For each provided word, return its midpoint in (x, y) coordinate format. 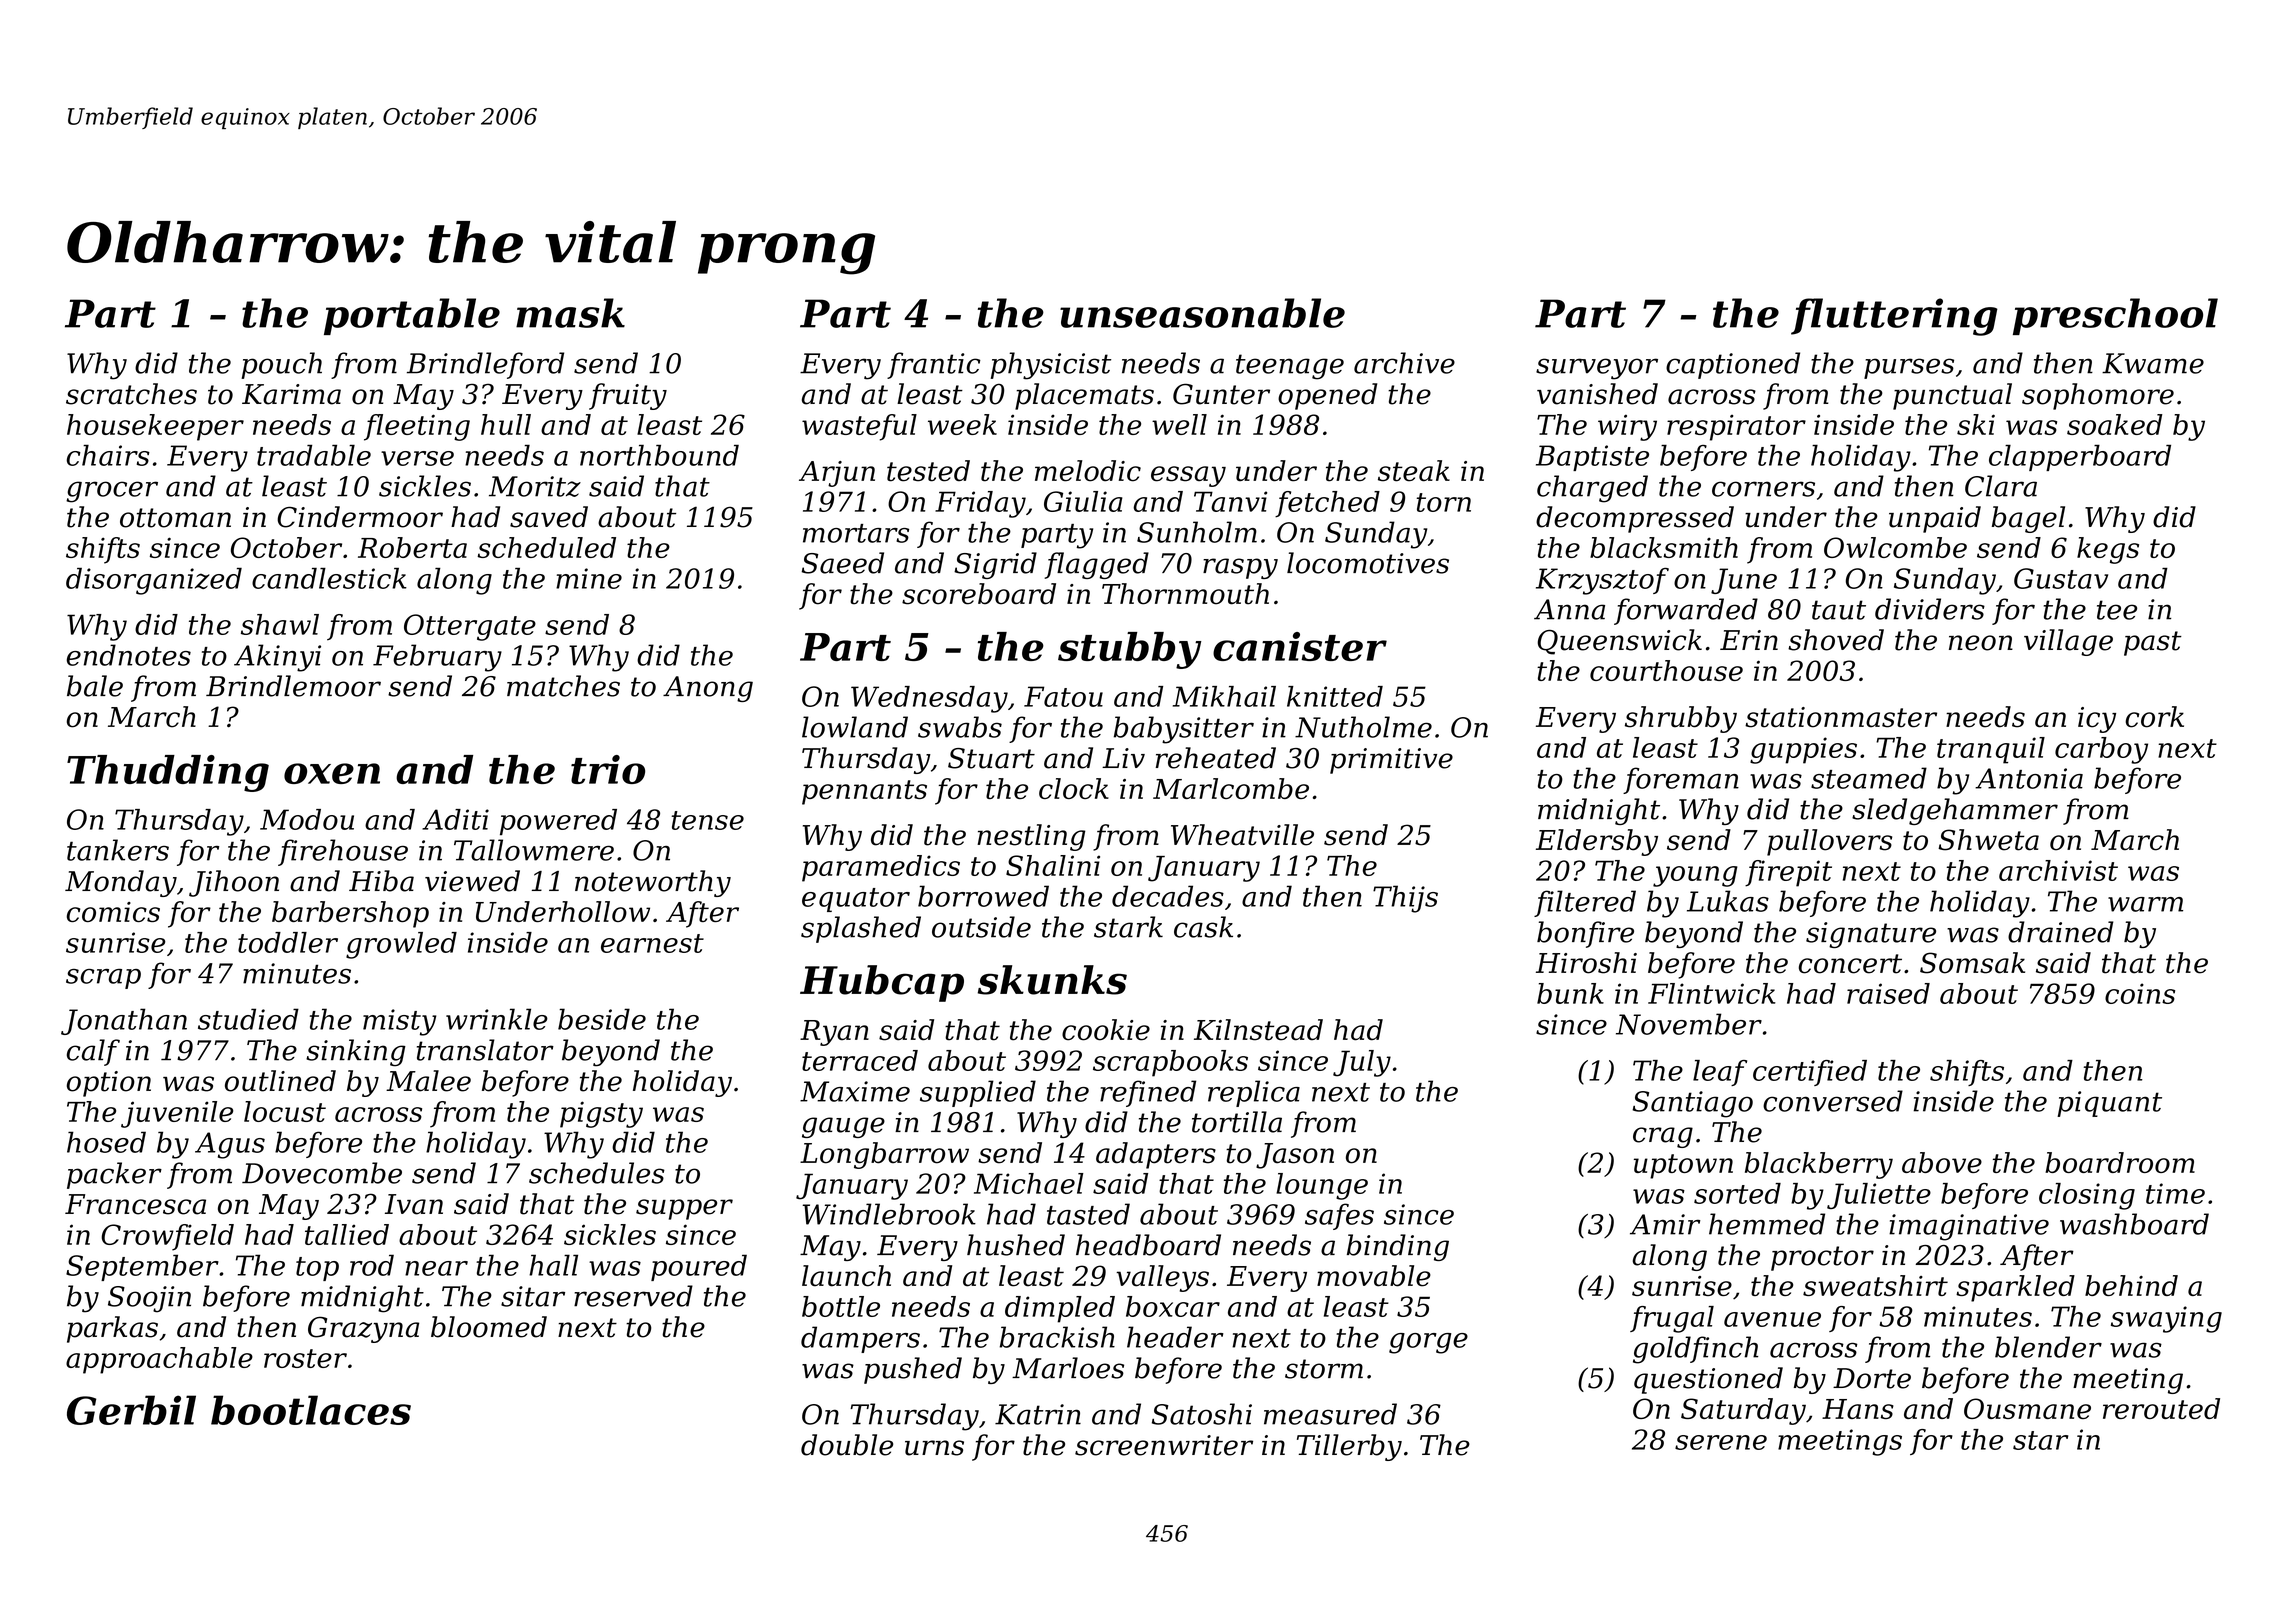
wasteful (859, 427)
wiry (1627, 427)
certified (1810, 1073)
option (109, 1084)
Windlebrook (889, 1214)
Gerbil (131, 1410)
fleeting (417, 427)
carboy (2101, 750)
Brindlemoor (293, 686)
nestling (1031, 837)
